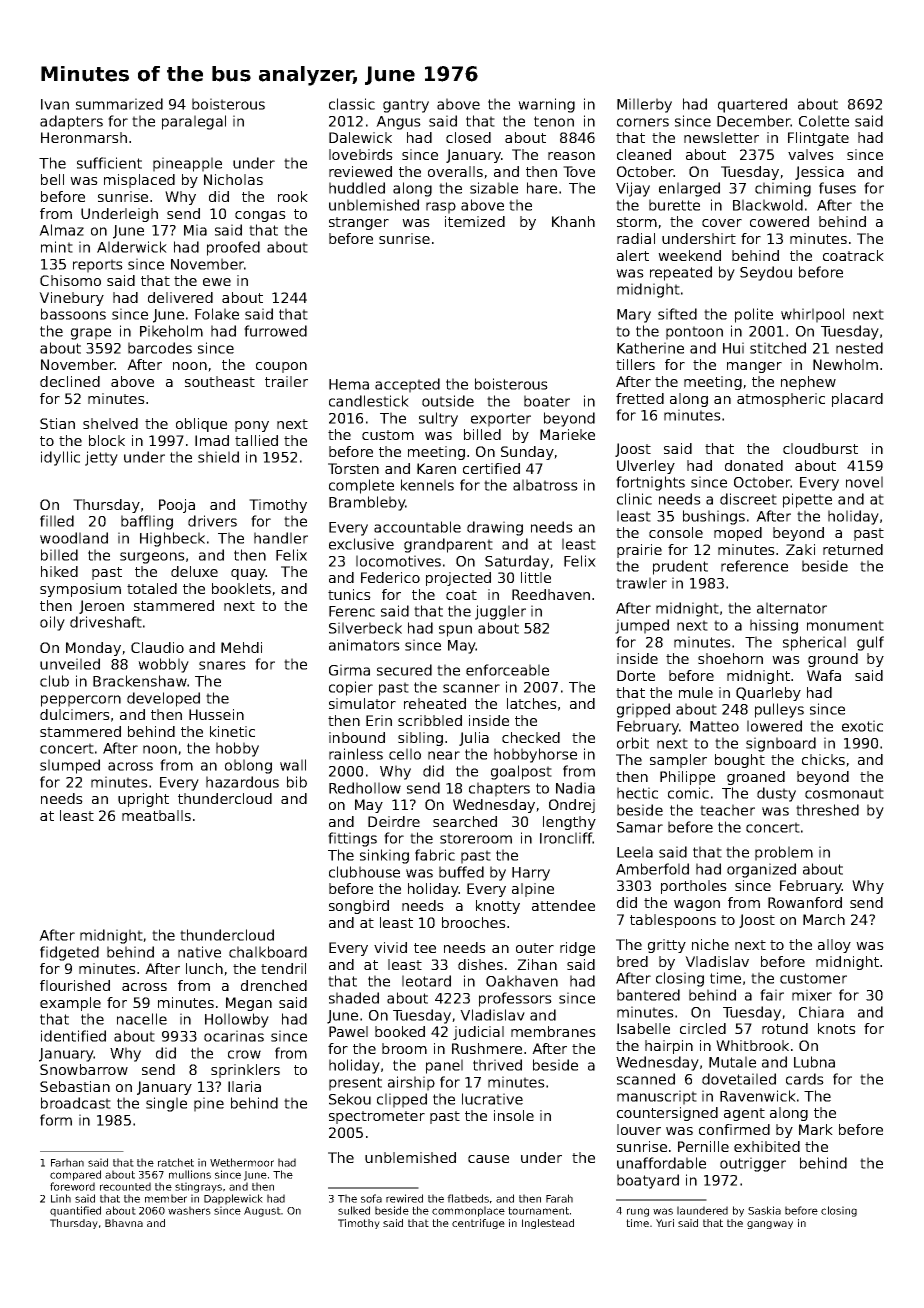 This screenshot has width=924, height=1308. What do you see at coordinates (244, 1054) in the screenshot?
I see `crow` at bounding box center [244, 1054].
